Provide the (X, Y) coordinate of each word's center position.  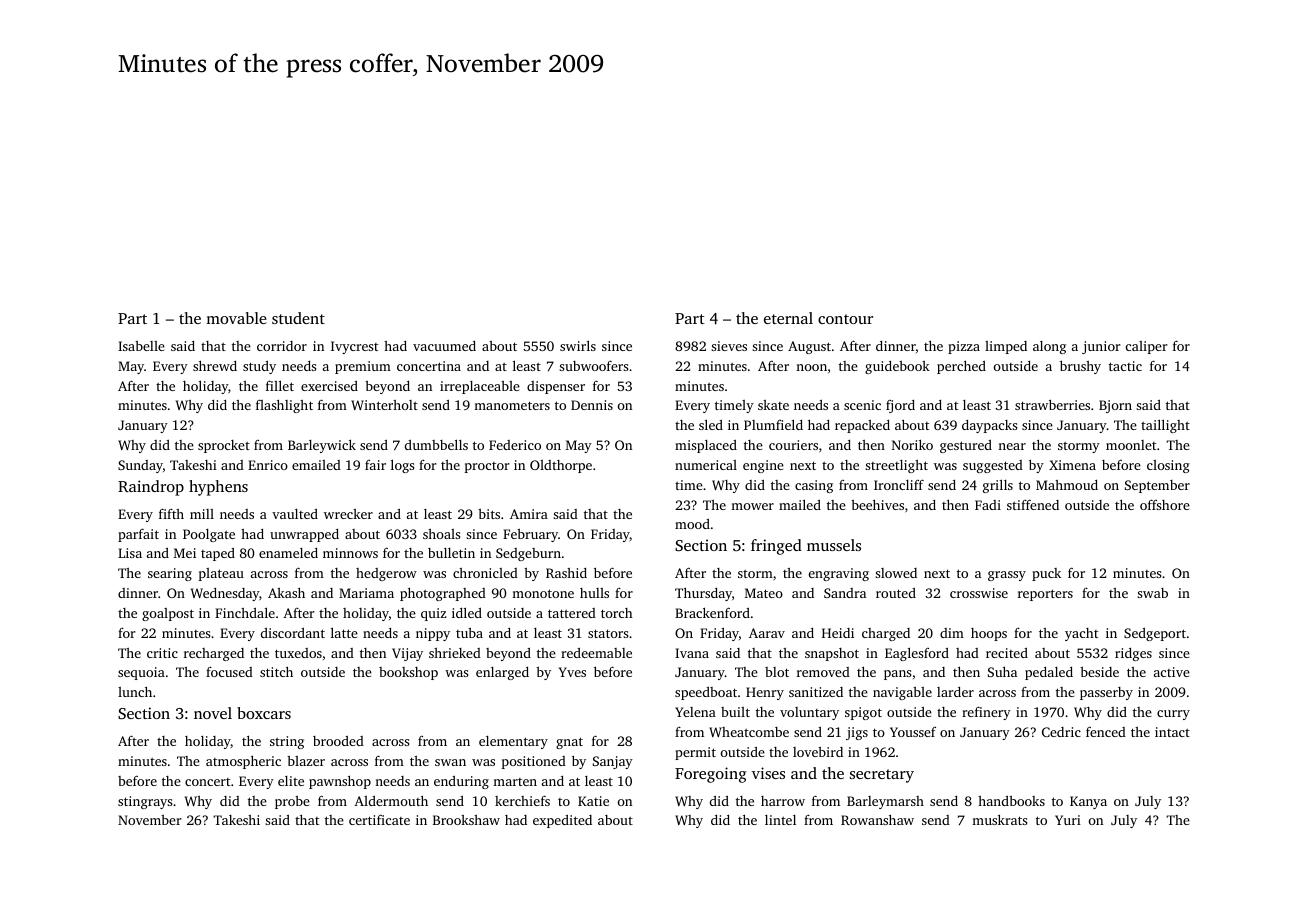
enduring (461, 782)
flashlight (284, 406)
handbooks (1011, 801)
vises (768, 773)
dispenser (556, 387)
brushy (1080, 367)
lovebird (818, 752)
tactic (1125, 366)
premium (363, 367)
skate (773, 405)
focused (229, 672)
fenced (1106, 731)
